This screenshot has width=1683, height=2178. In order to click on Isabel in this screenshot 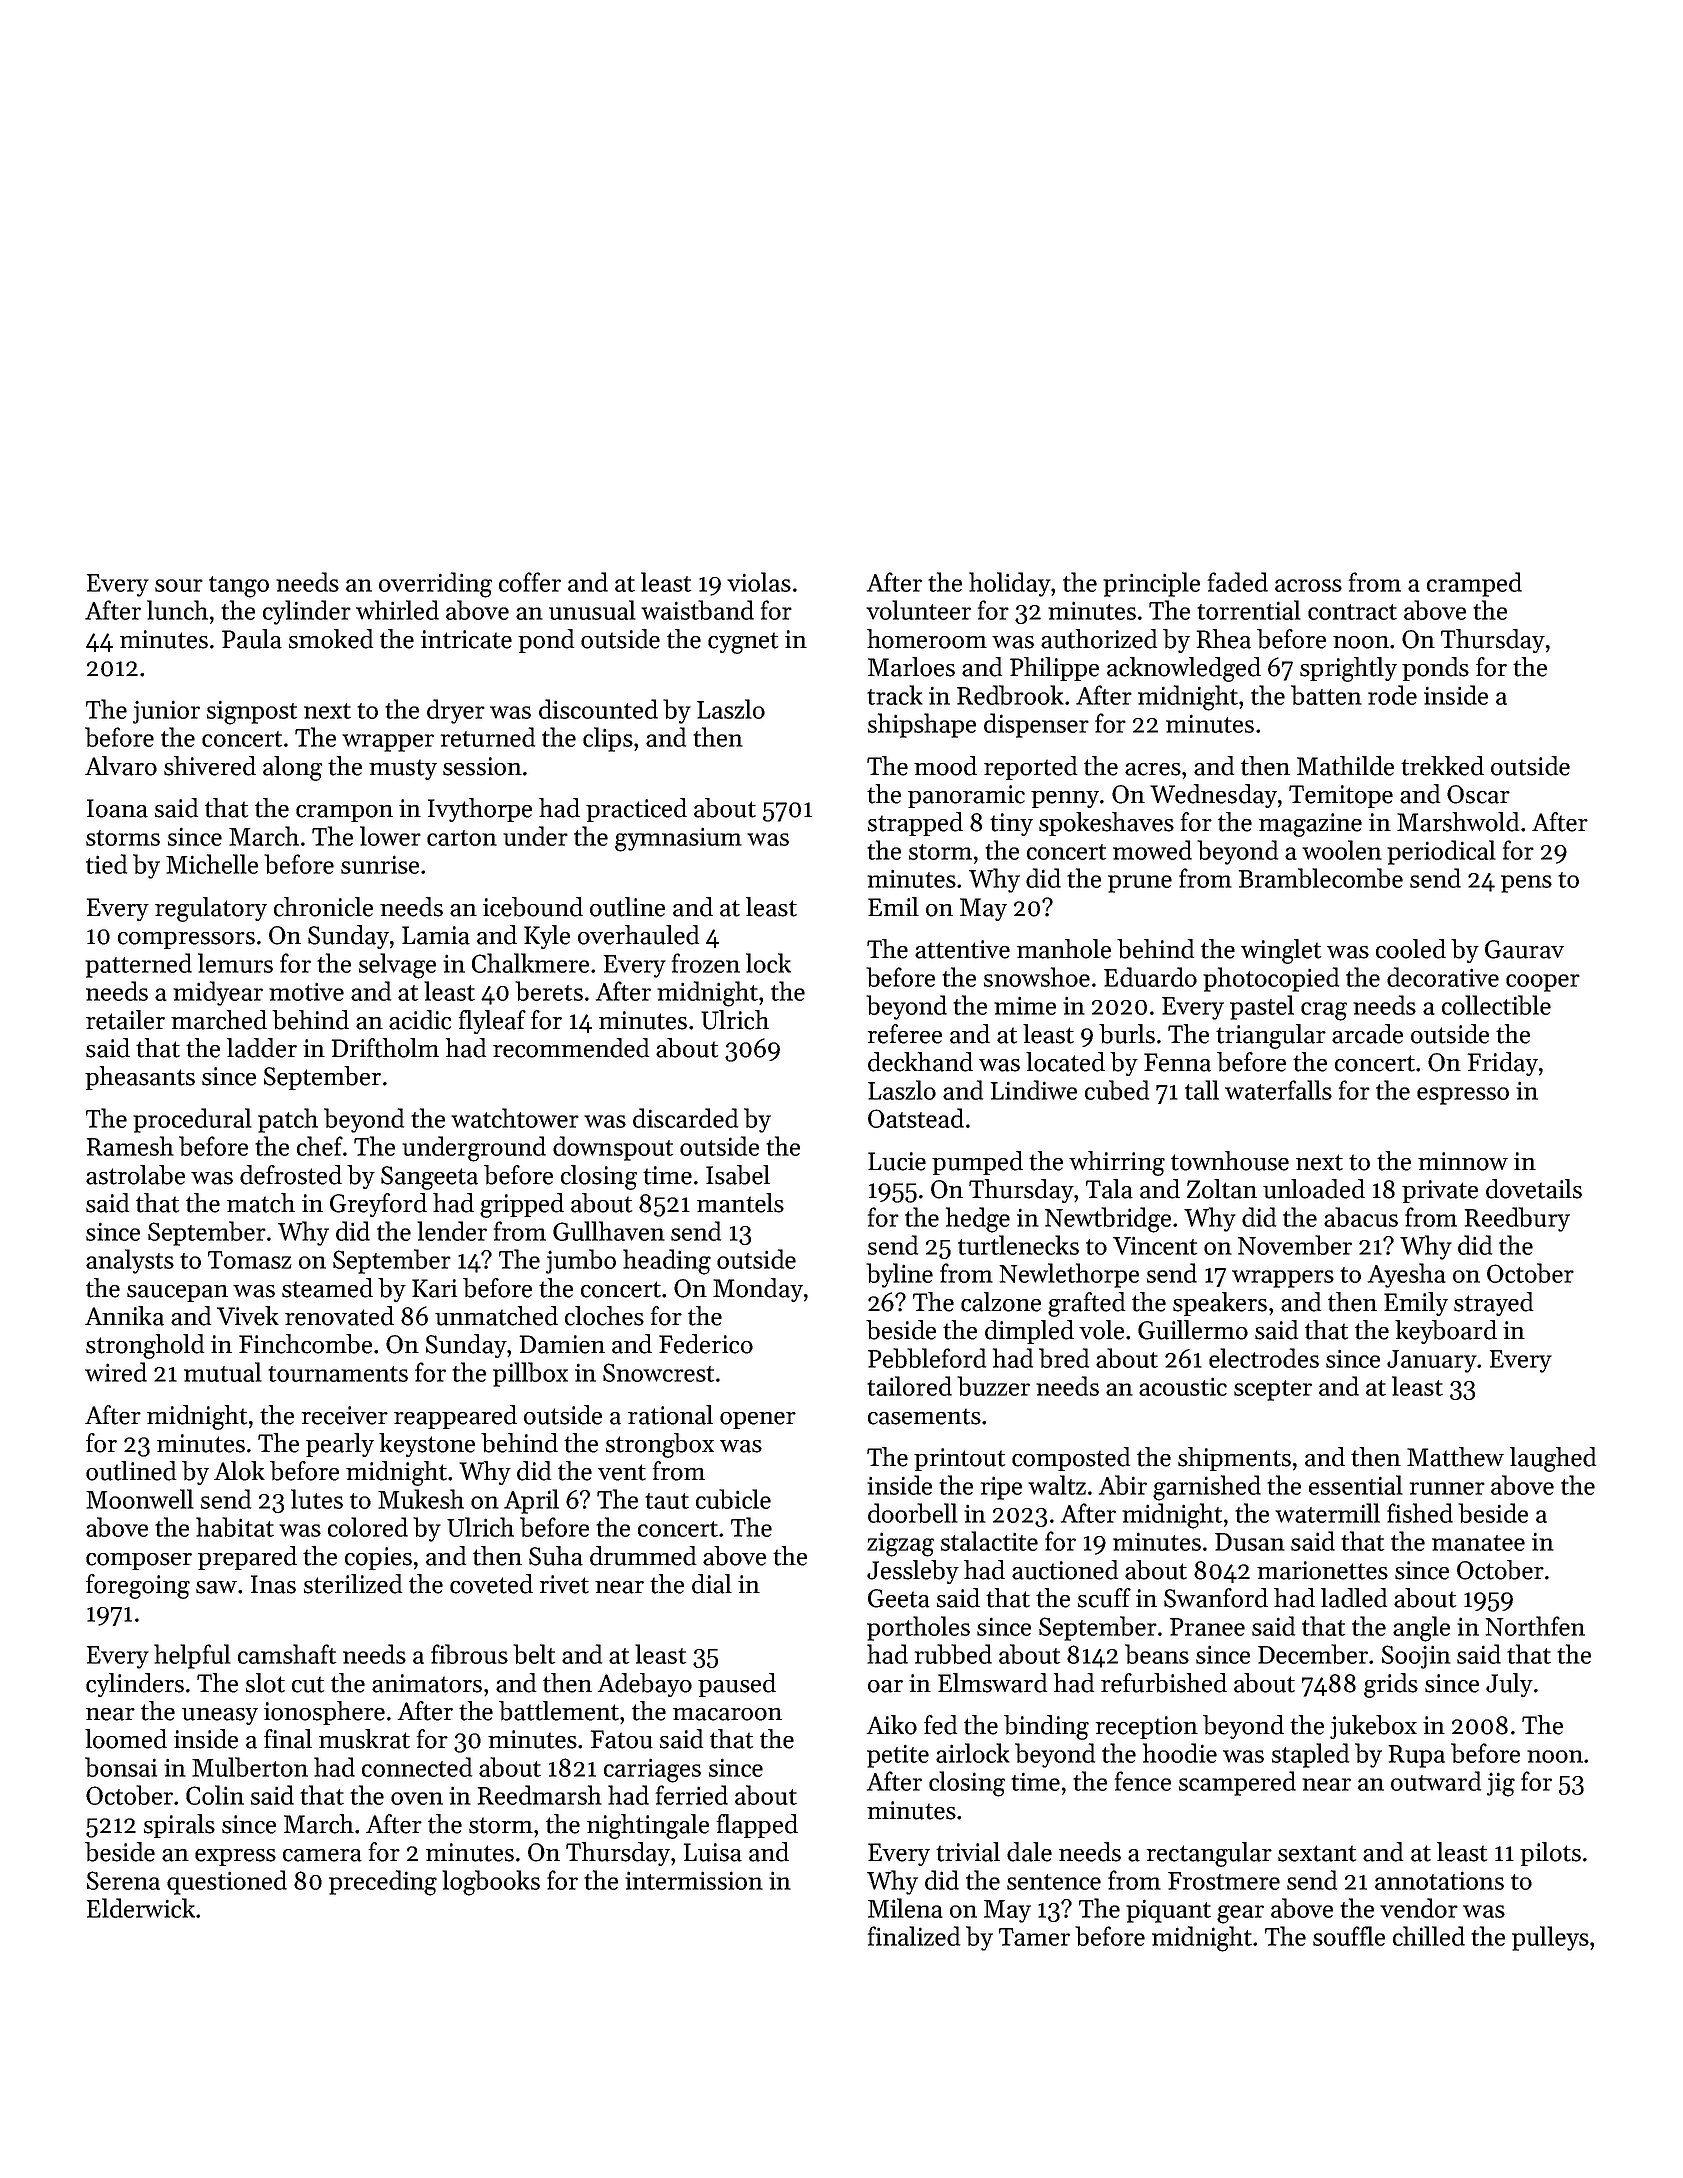, I will do `click(738, 1175)`.
